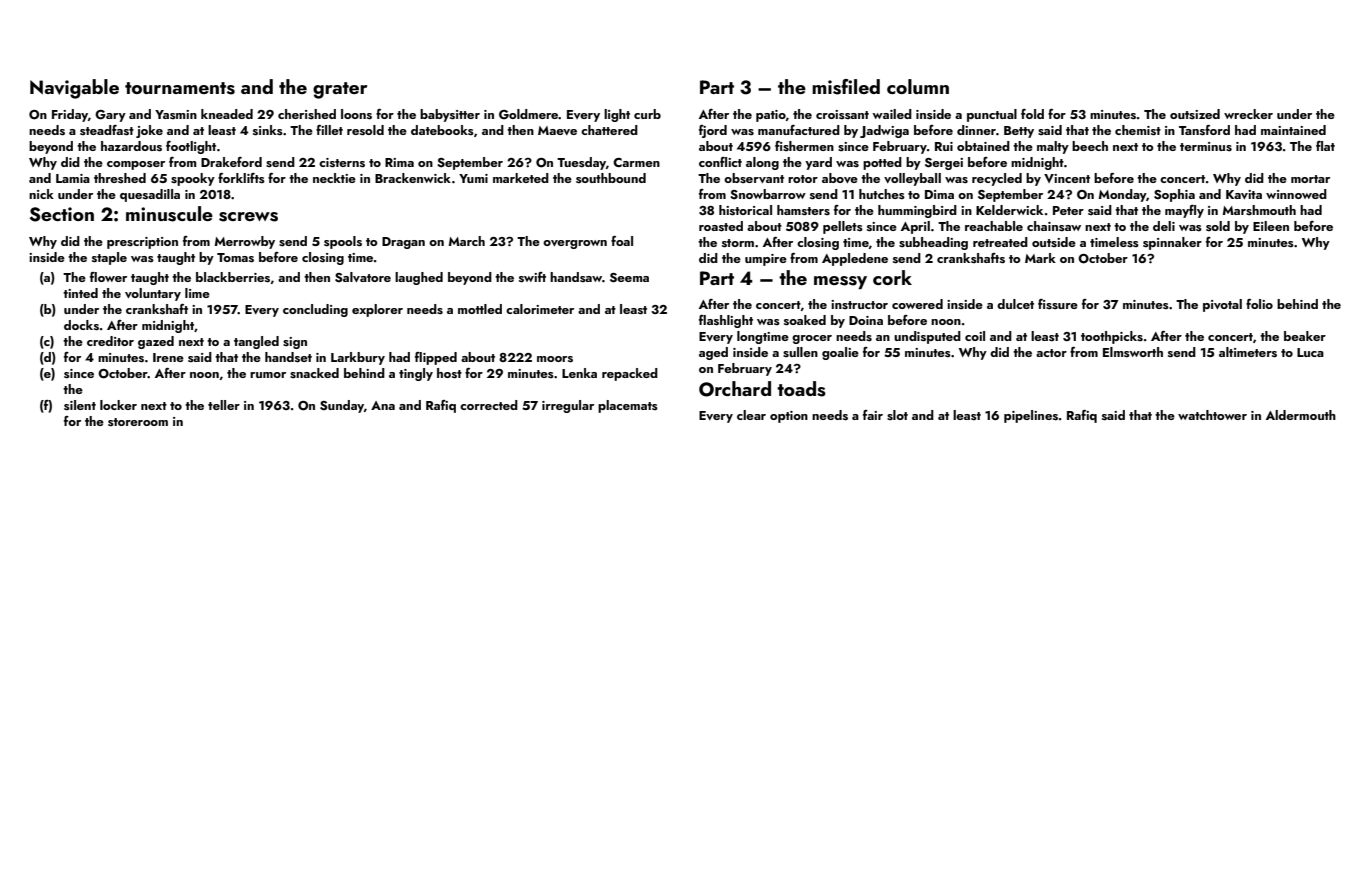  What do you see at coordinates (231, 162) in the screenshot?
I see `Drakeford` at bounding box center [231, 162].
